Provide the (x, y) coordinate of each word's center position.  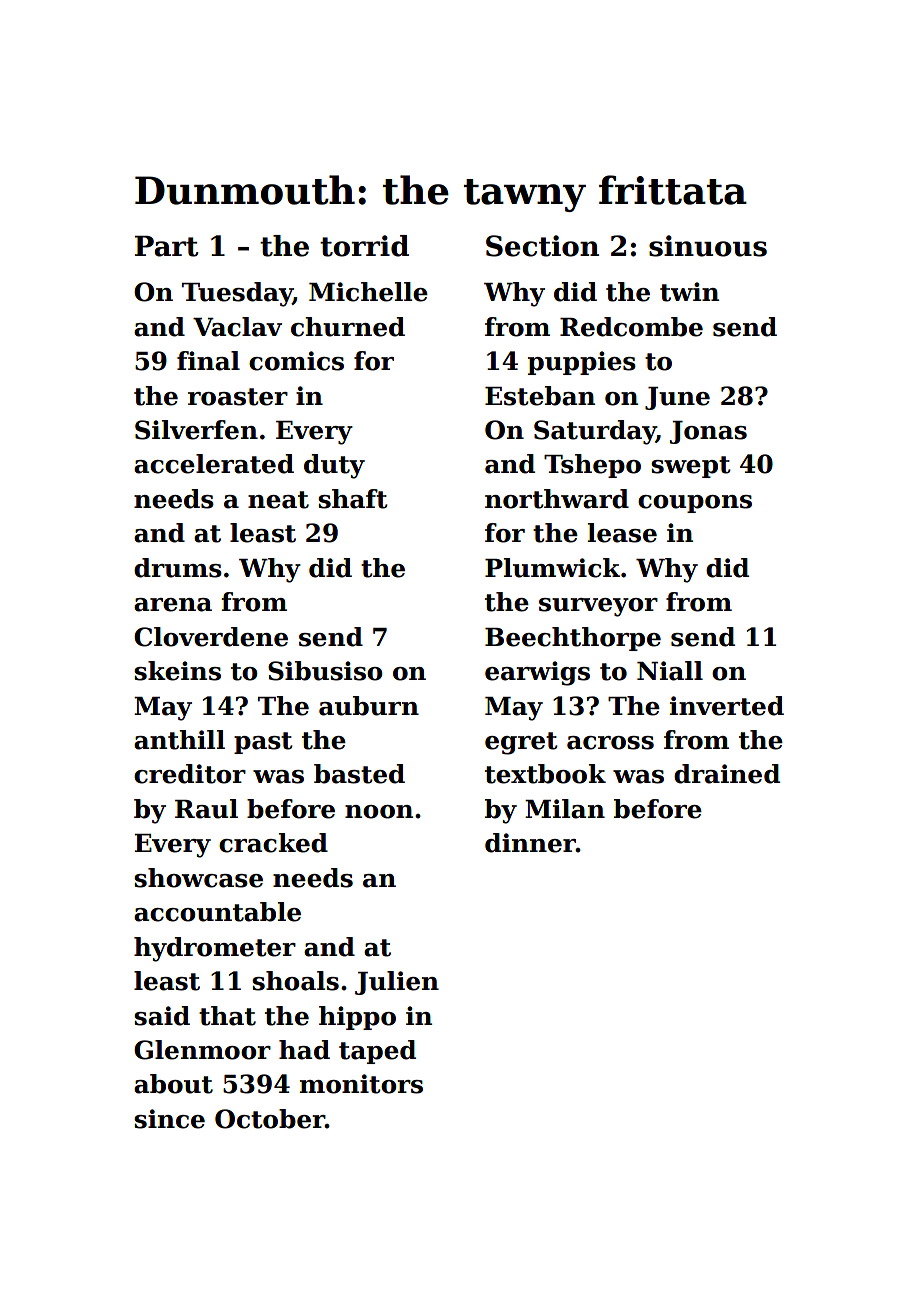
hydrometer (215, 949)
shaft (353, 499)
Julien (397, 983)
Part (166, 246)
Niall (670, 671)
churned (348, 327)
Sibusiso (325, 671)
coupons (695, 504)
